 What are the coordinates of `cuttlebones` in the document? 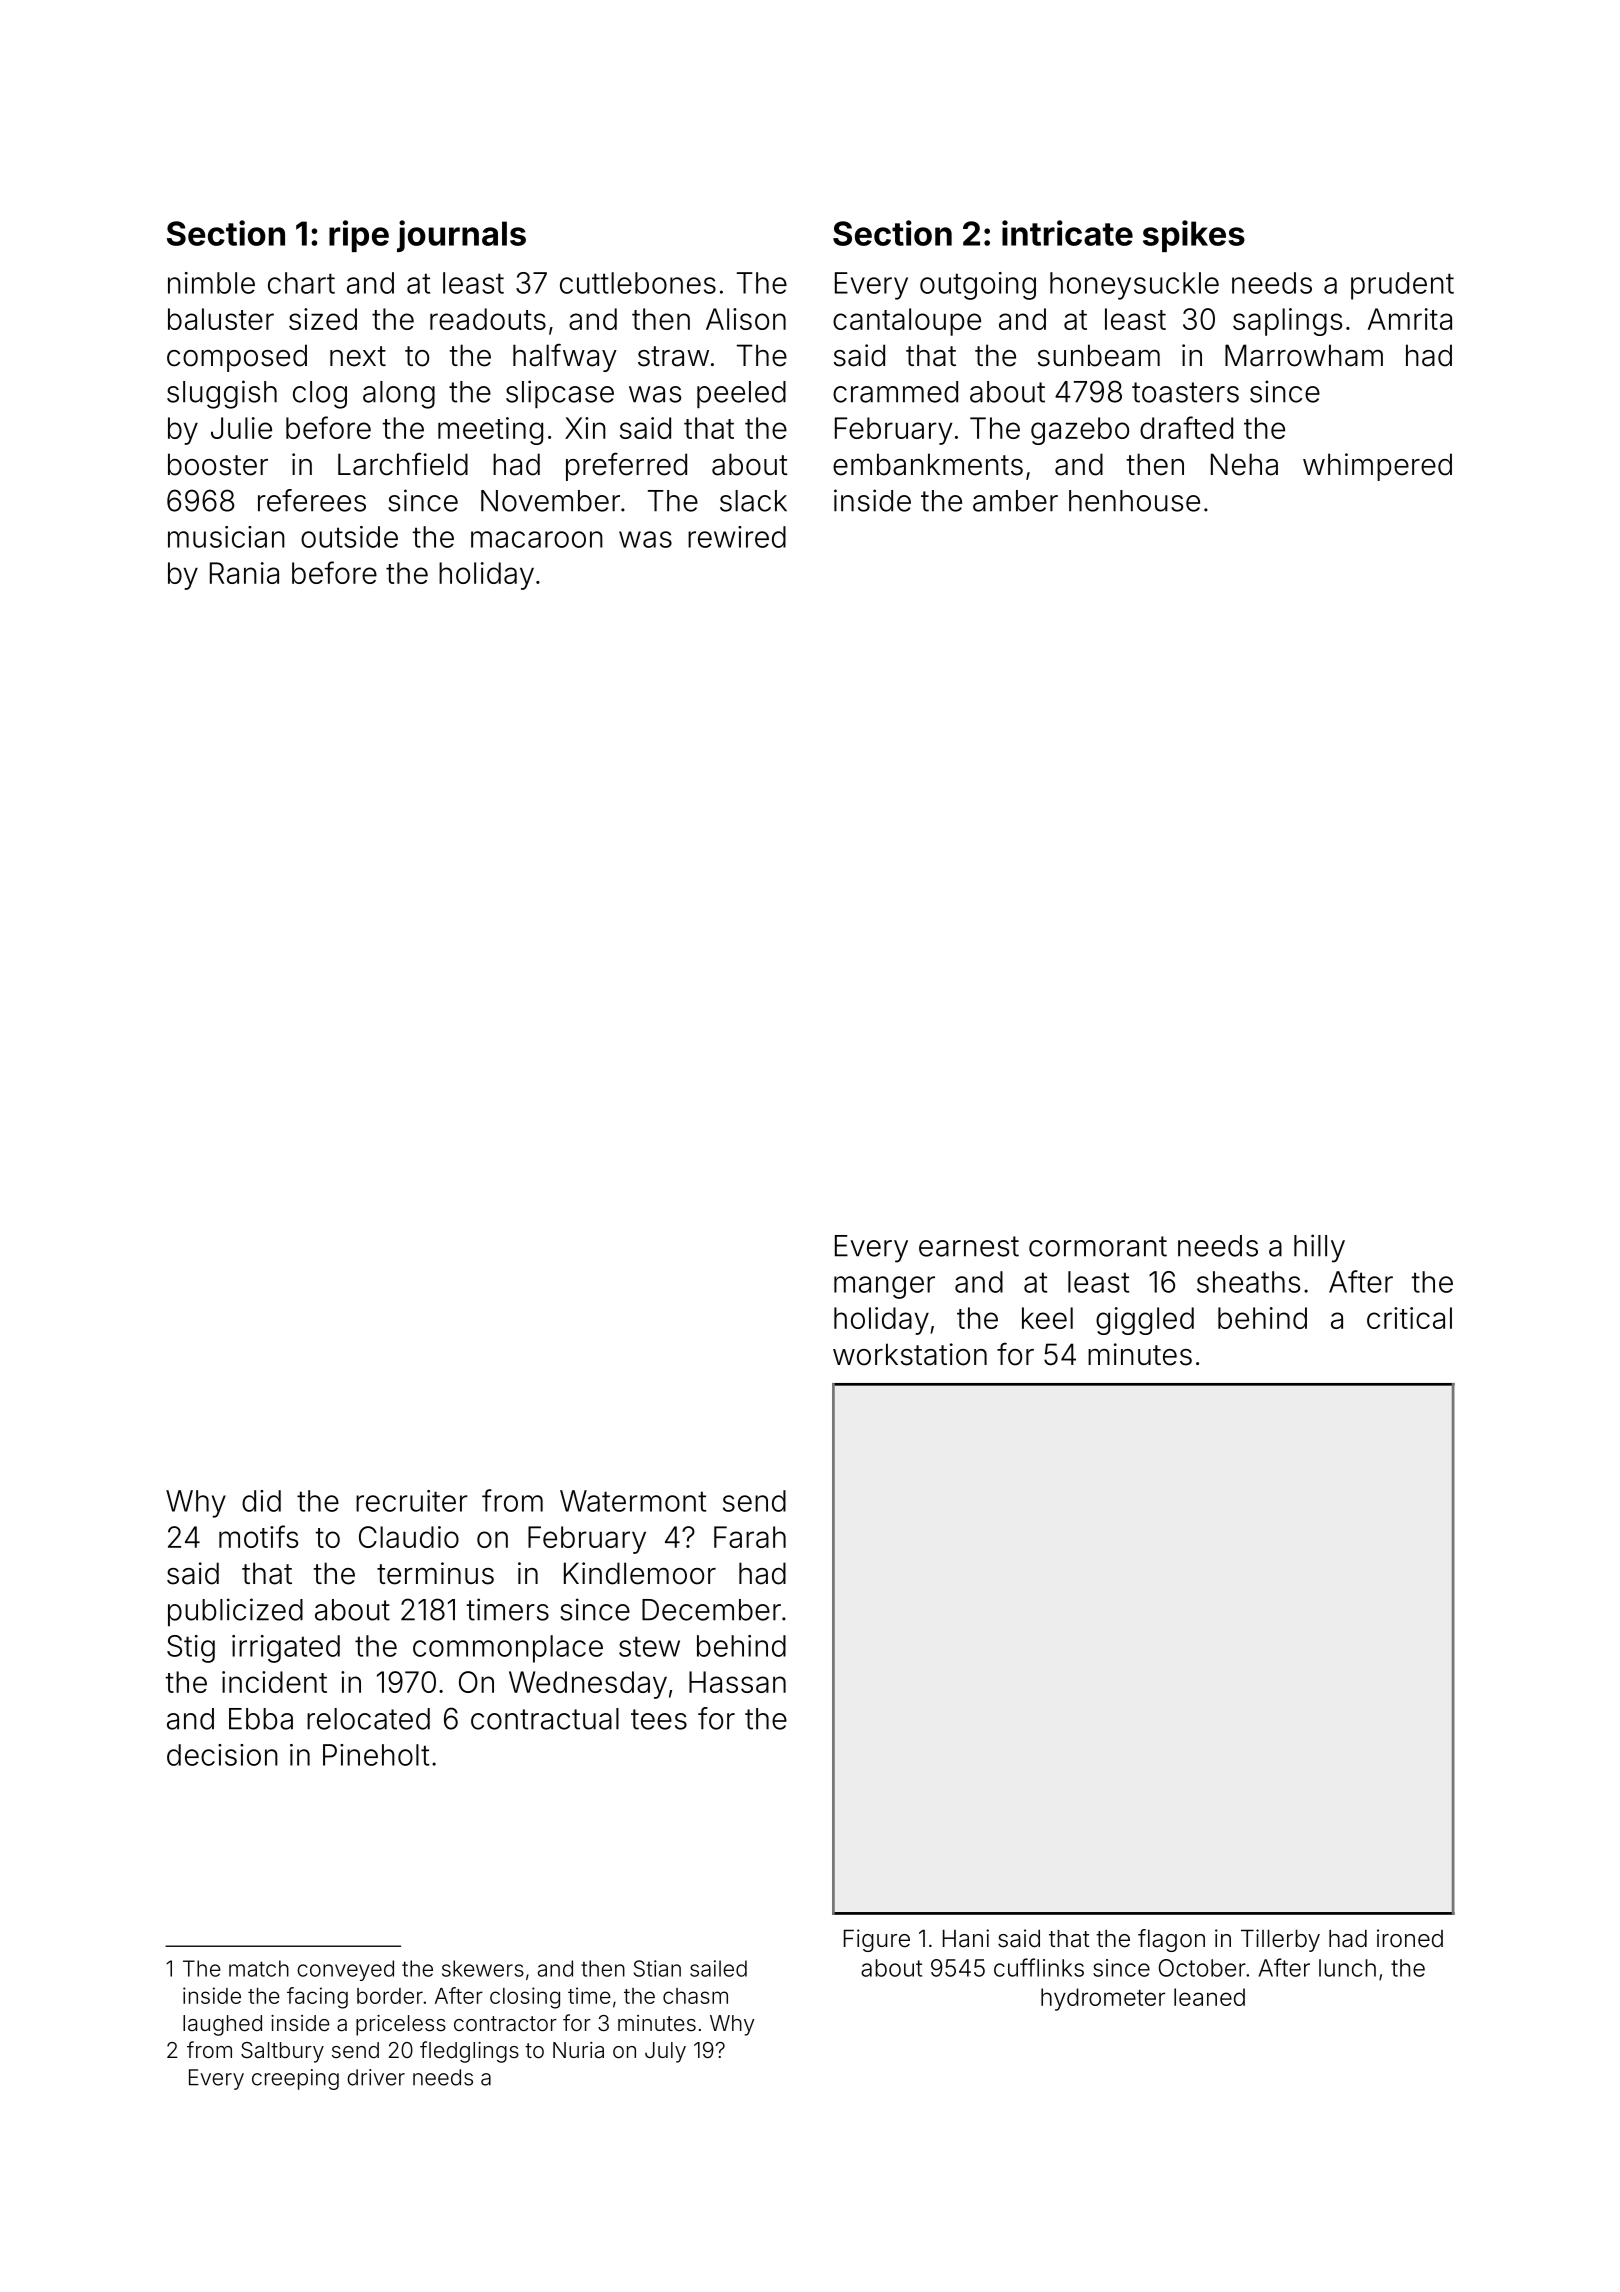 It's located at (638, 283).
